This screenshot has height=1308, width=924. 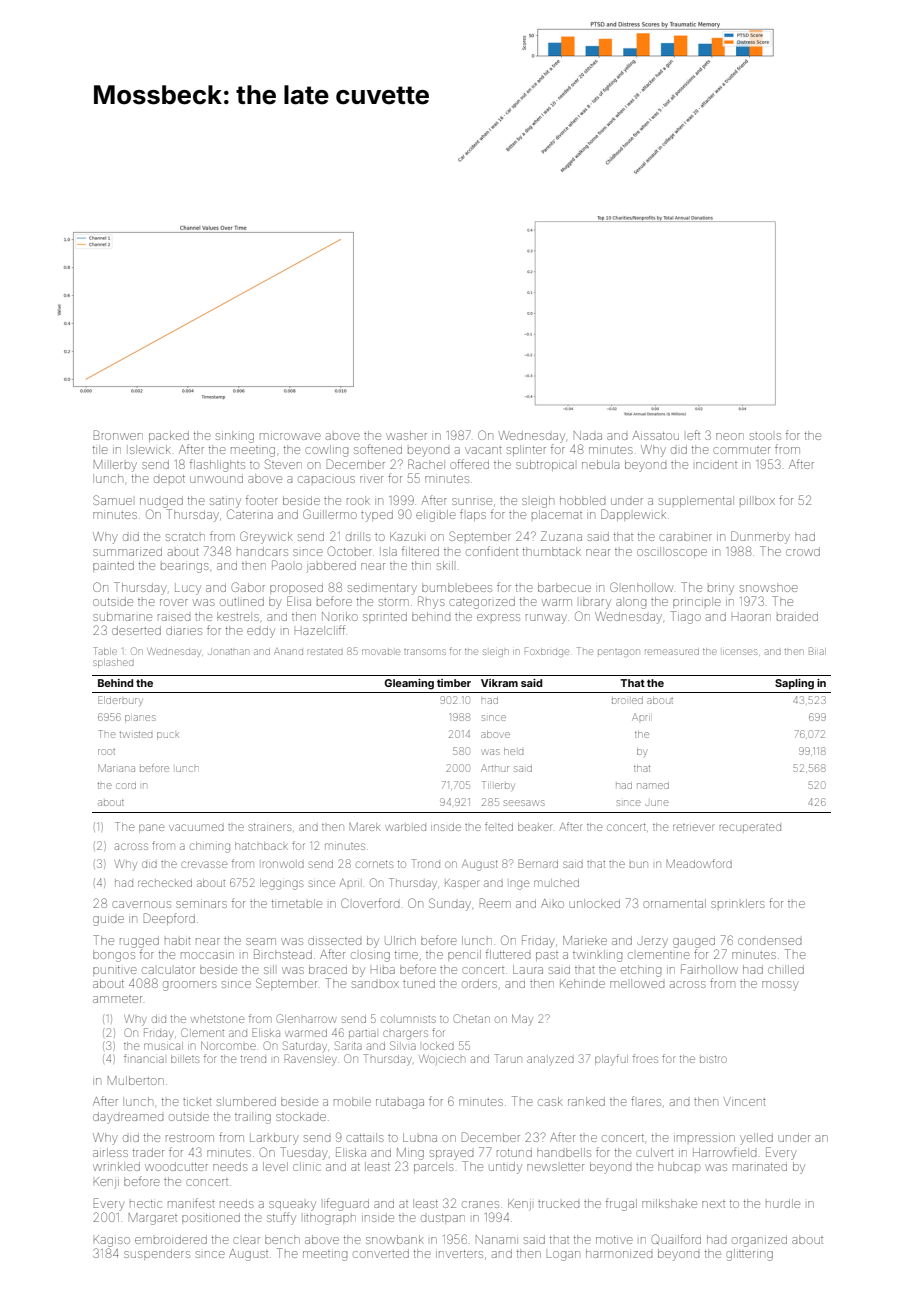 I want to click on sinking, so click(x=235, y=437).
